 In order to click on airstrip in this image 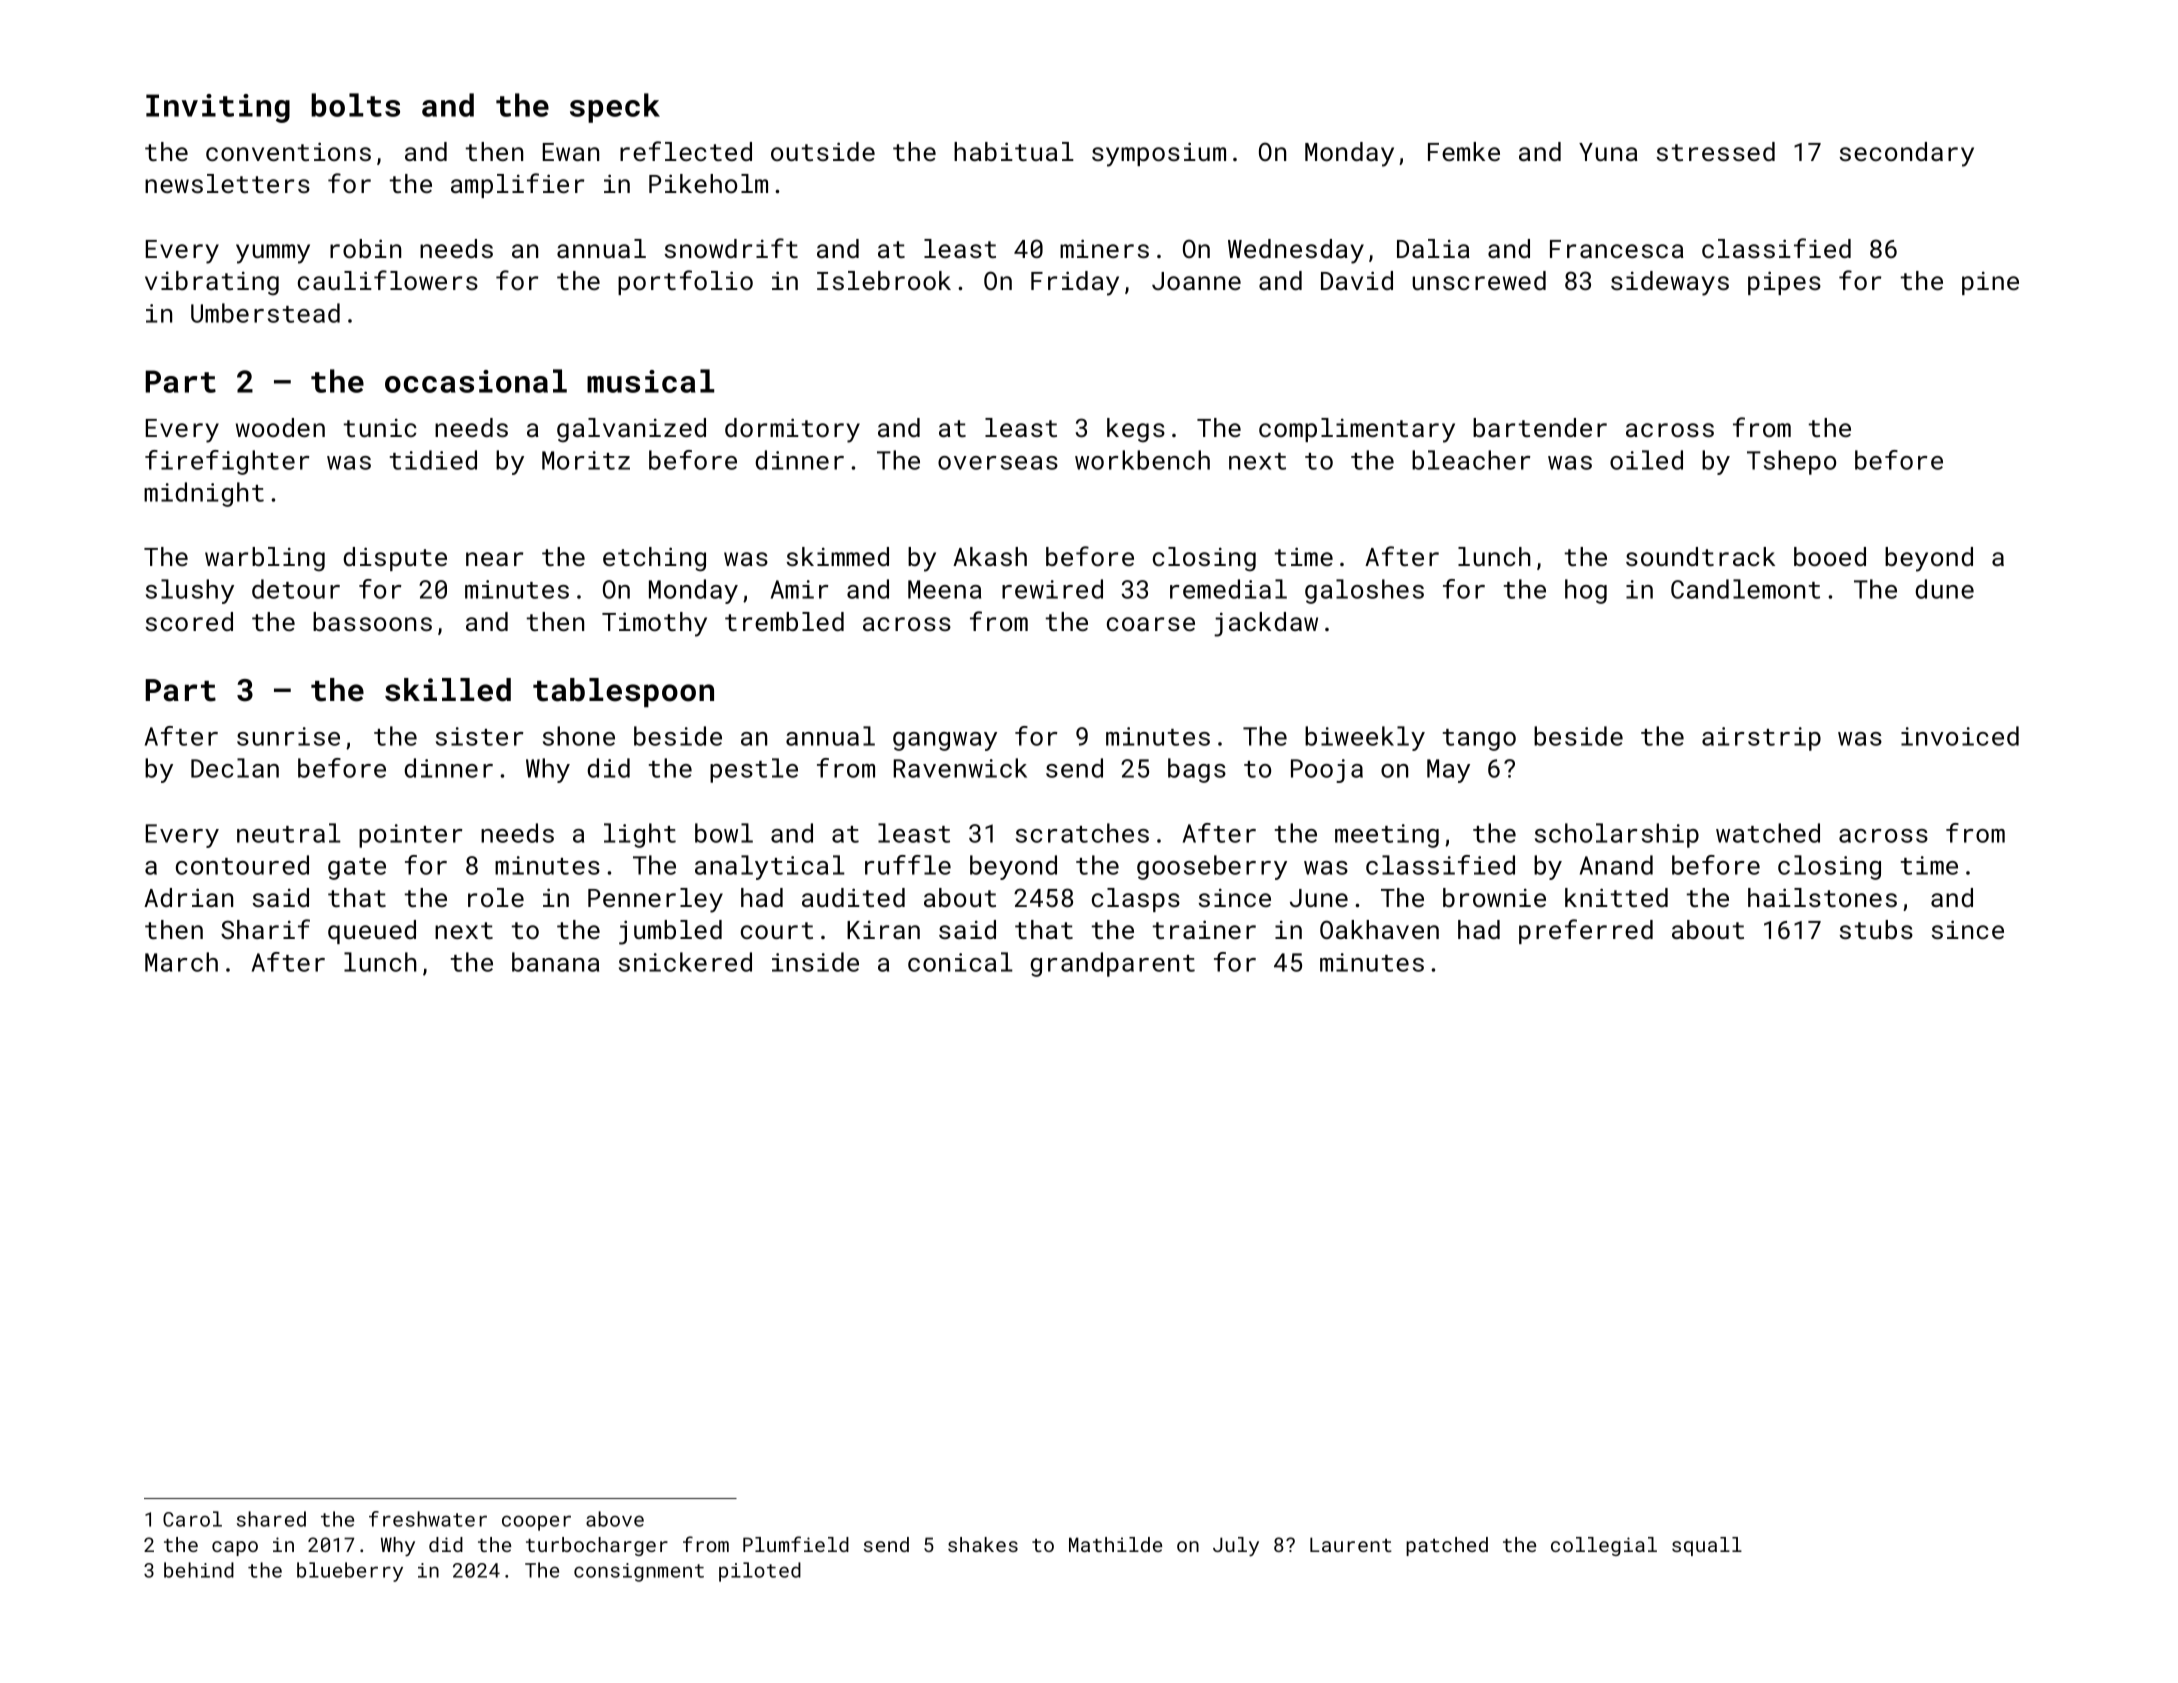, I will do `click(1761, 739)`.
